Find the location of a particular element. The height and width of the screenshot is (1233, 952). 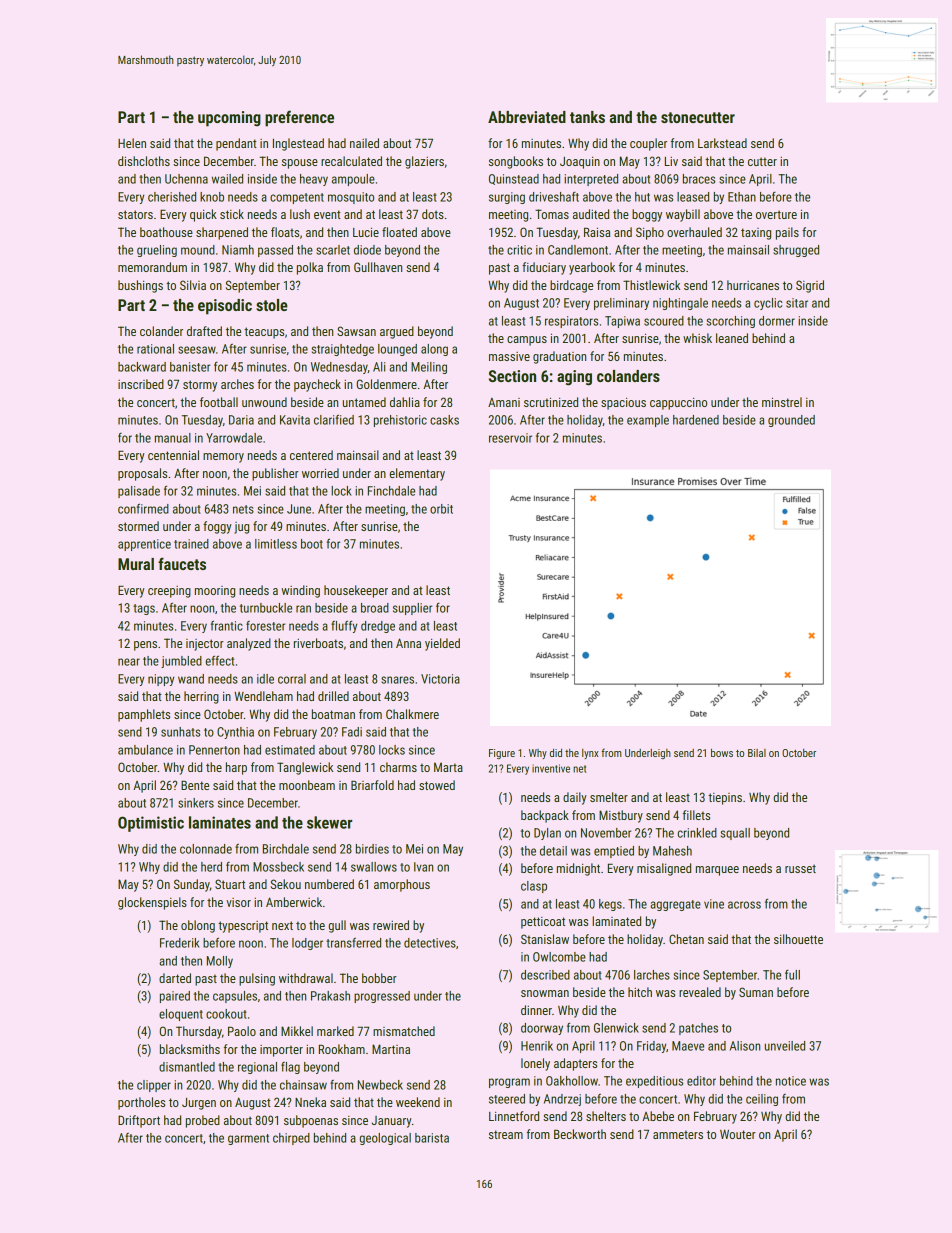

stowed is located at coordinates (437, 785).
